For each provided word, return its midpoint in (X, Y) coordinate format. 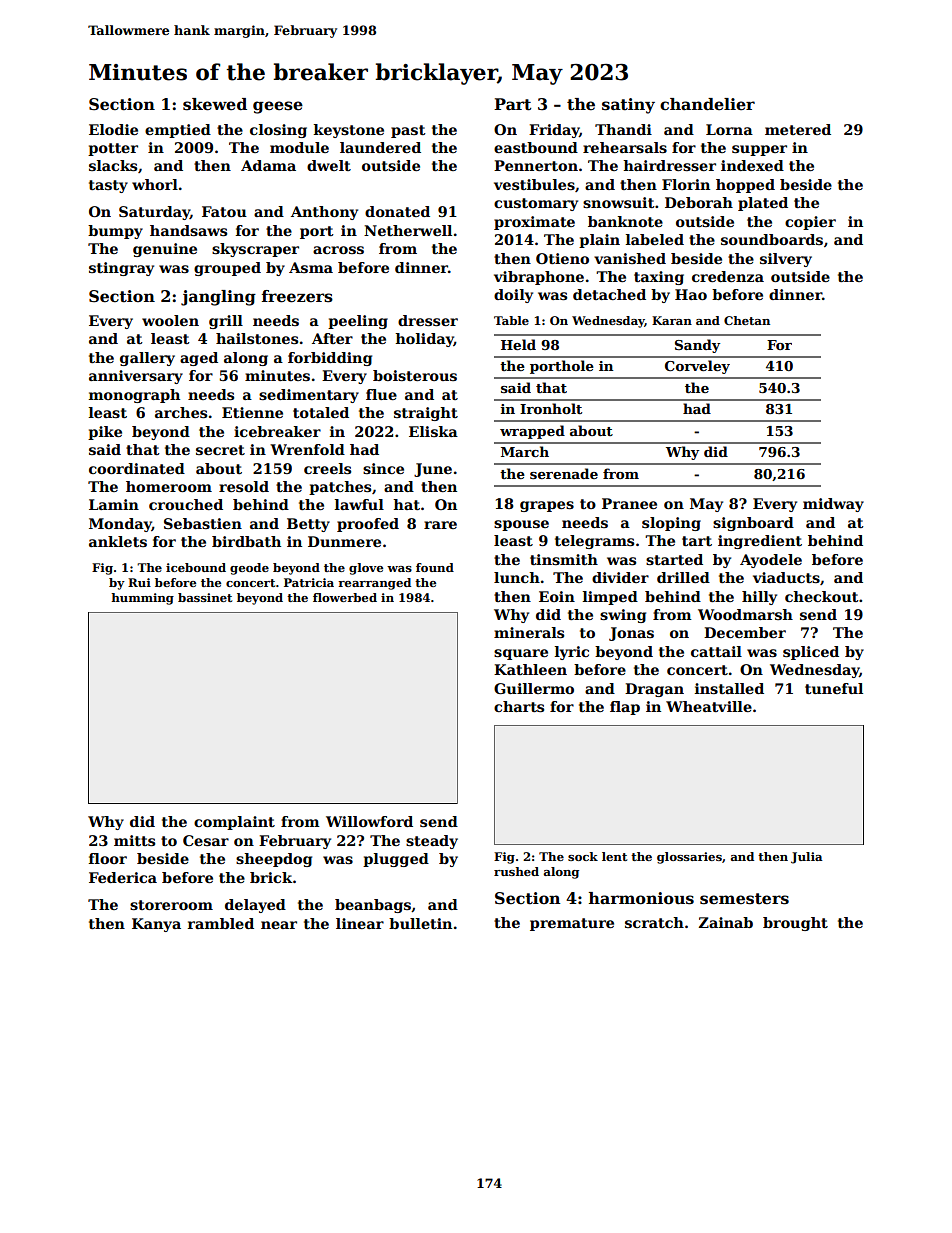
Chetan (747, 320)
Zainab (726, 922)
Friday (554, 131)
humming (142, 599)
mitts (134, 840)
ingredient (760, 542)
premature (572, 924)
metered (798, 129)
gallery (147, 359)
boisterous (415, 375)
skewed (215, 104)
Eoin (557, 596)
